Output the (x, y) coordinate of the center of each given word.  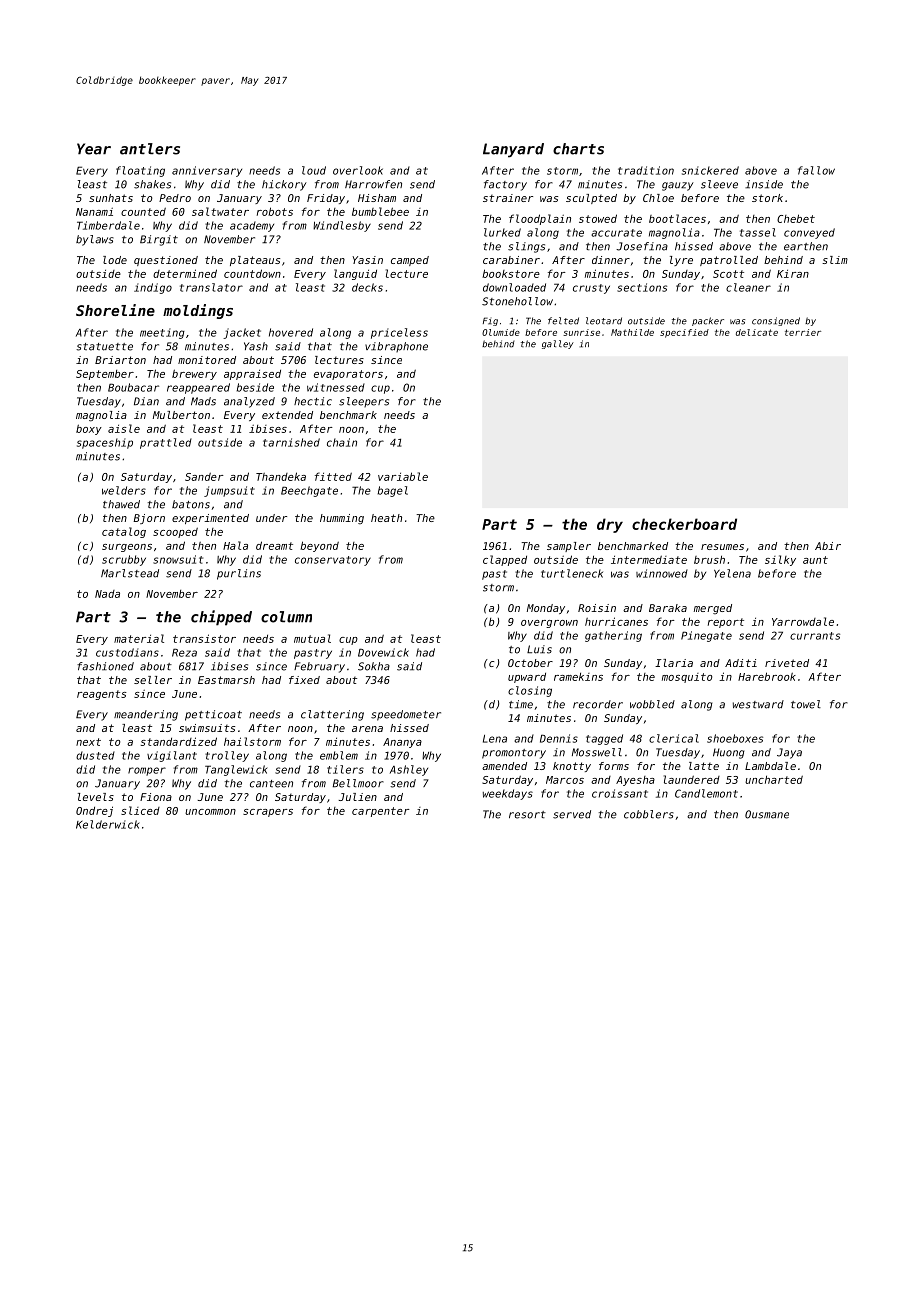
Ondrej (94, 811)
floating (140, 171)
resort (527, 815)
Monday (546, 609)
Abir (828, 546)
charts (578, 149)
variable (403, 476)
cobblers (649, 814)
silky (780, 560)
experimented (210, 519)
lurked (502, 232)
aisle (124, 428)
